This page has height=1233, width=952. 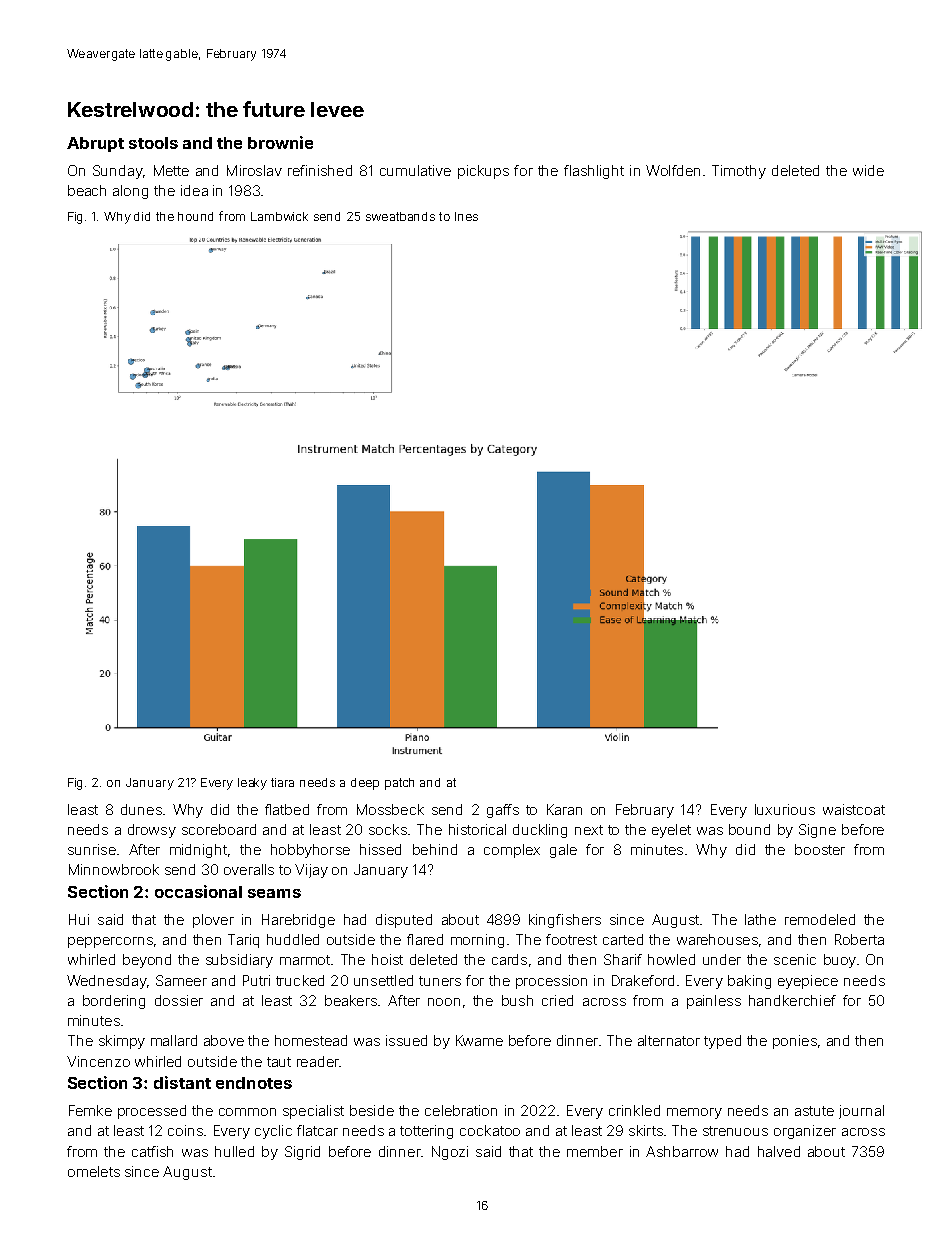 What do you see at coordinates (94, 1171) in the page?
I see `omelets` at bounding box center [94, 1171].
